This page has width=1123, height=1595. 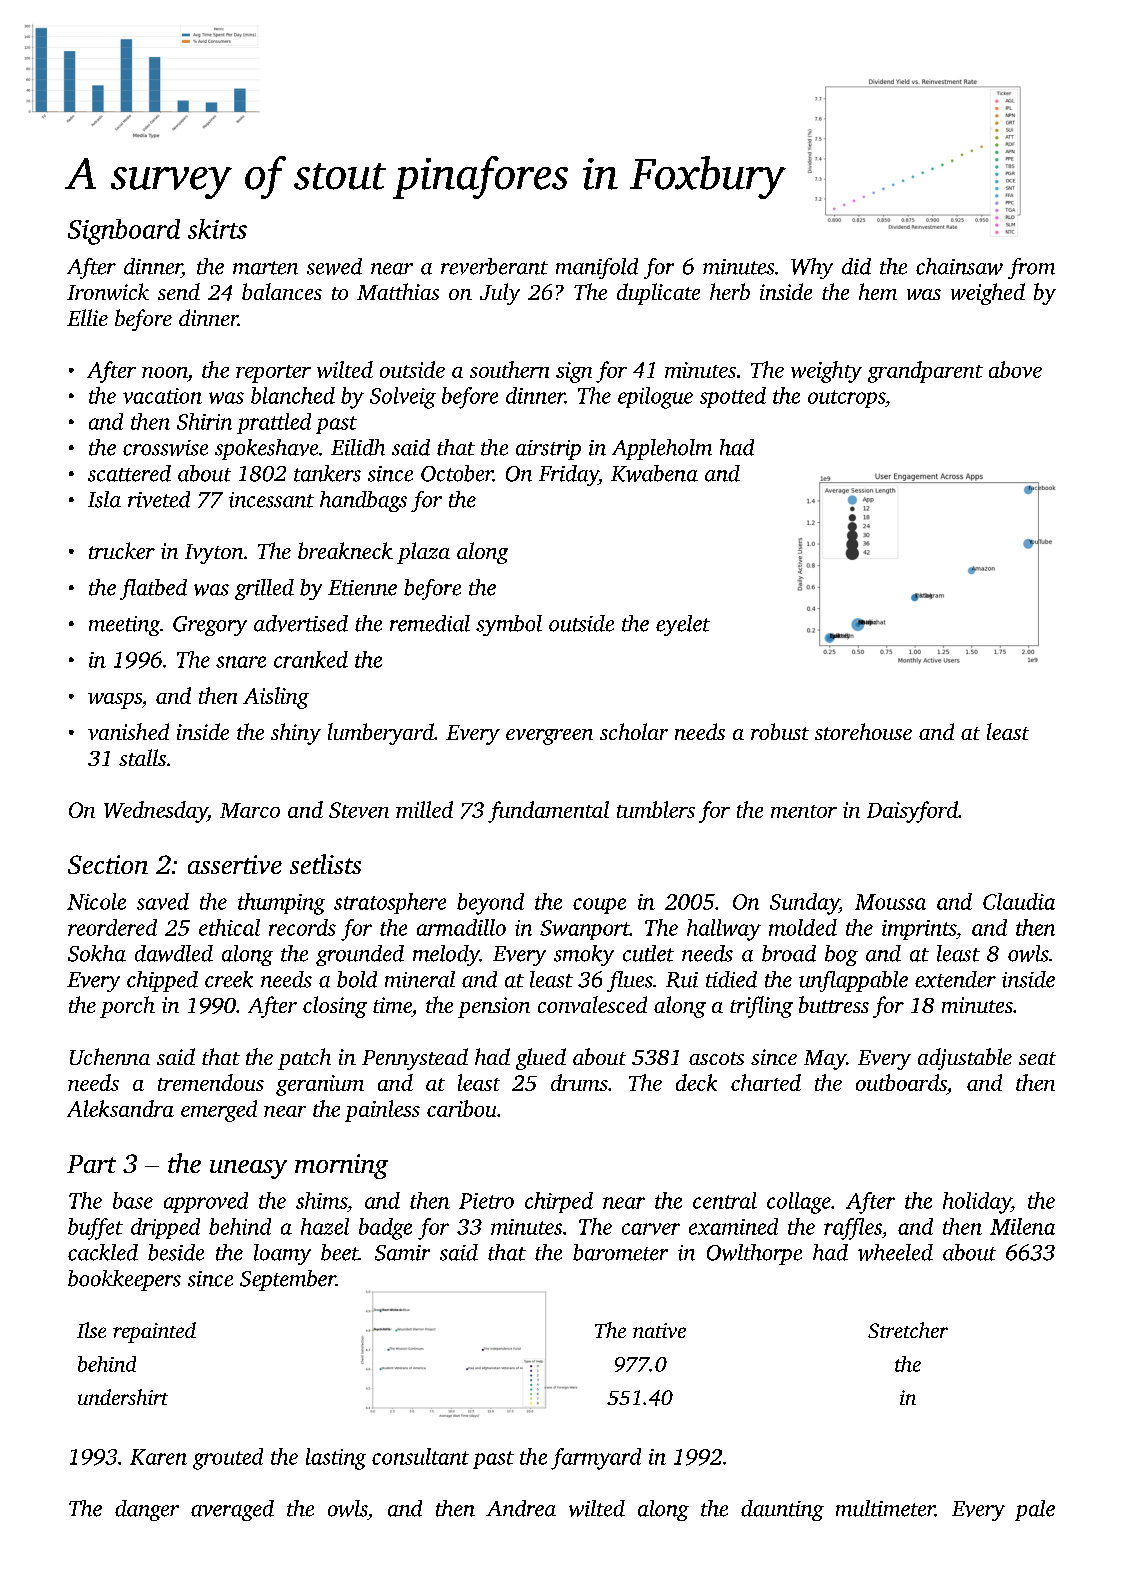 I want to click on did, so click(x=856, y=266).
